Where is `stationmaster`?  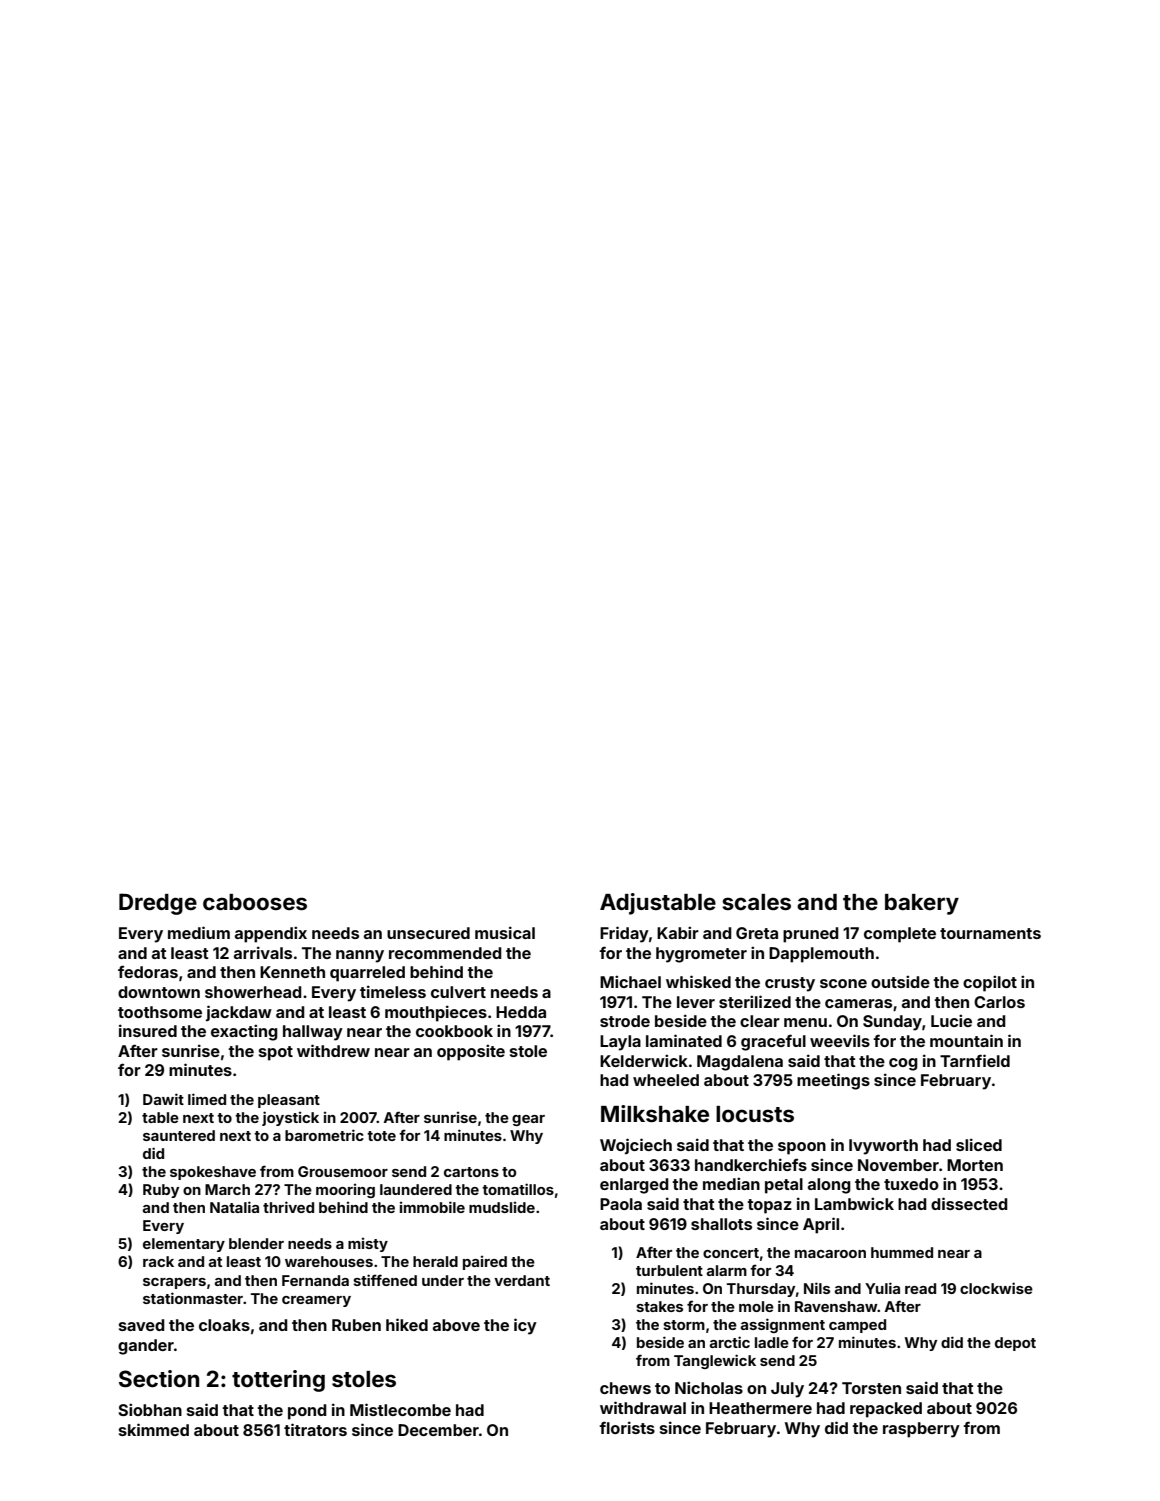 stationmaster is located at coordinates (193, 1298).
